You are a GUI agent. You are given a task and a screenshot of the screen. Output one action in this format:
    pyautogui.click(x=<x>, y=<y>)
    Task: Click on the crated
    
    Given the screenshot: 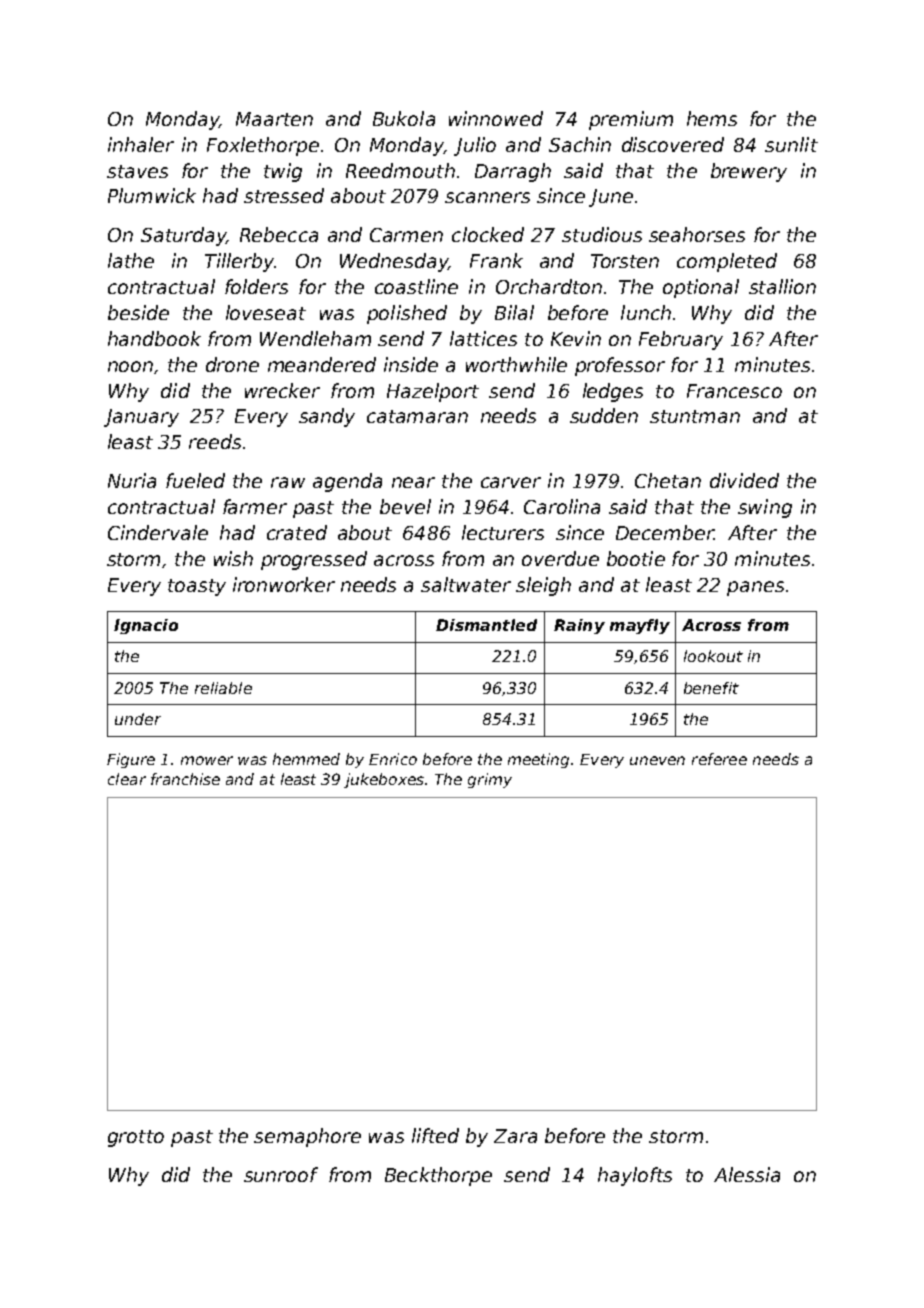 What is the action you would take?
    pyautogui.click(x=297, y=532)
